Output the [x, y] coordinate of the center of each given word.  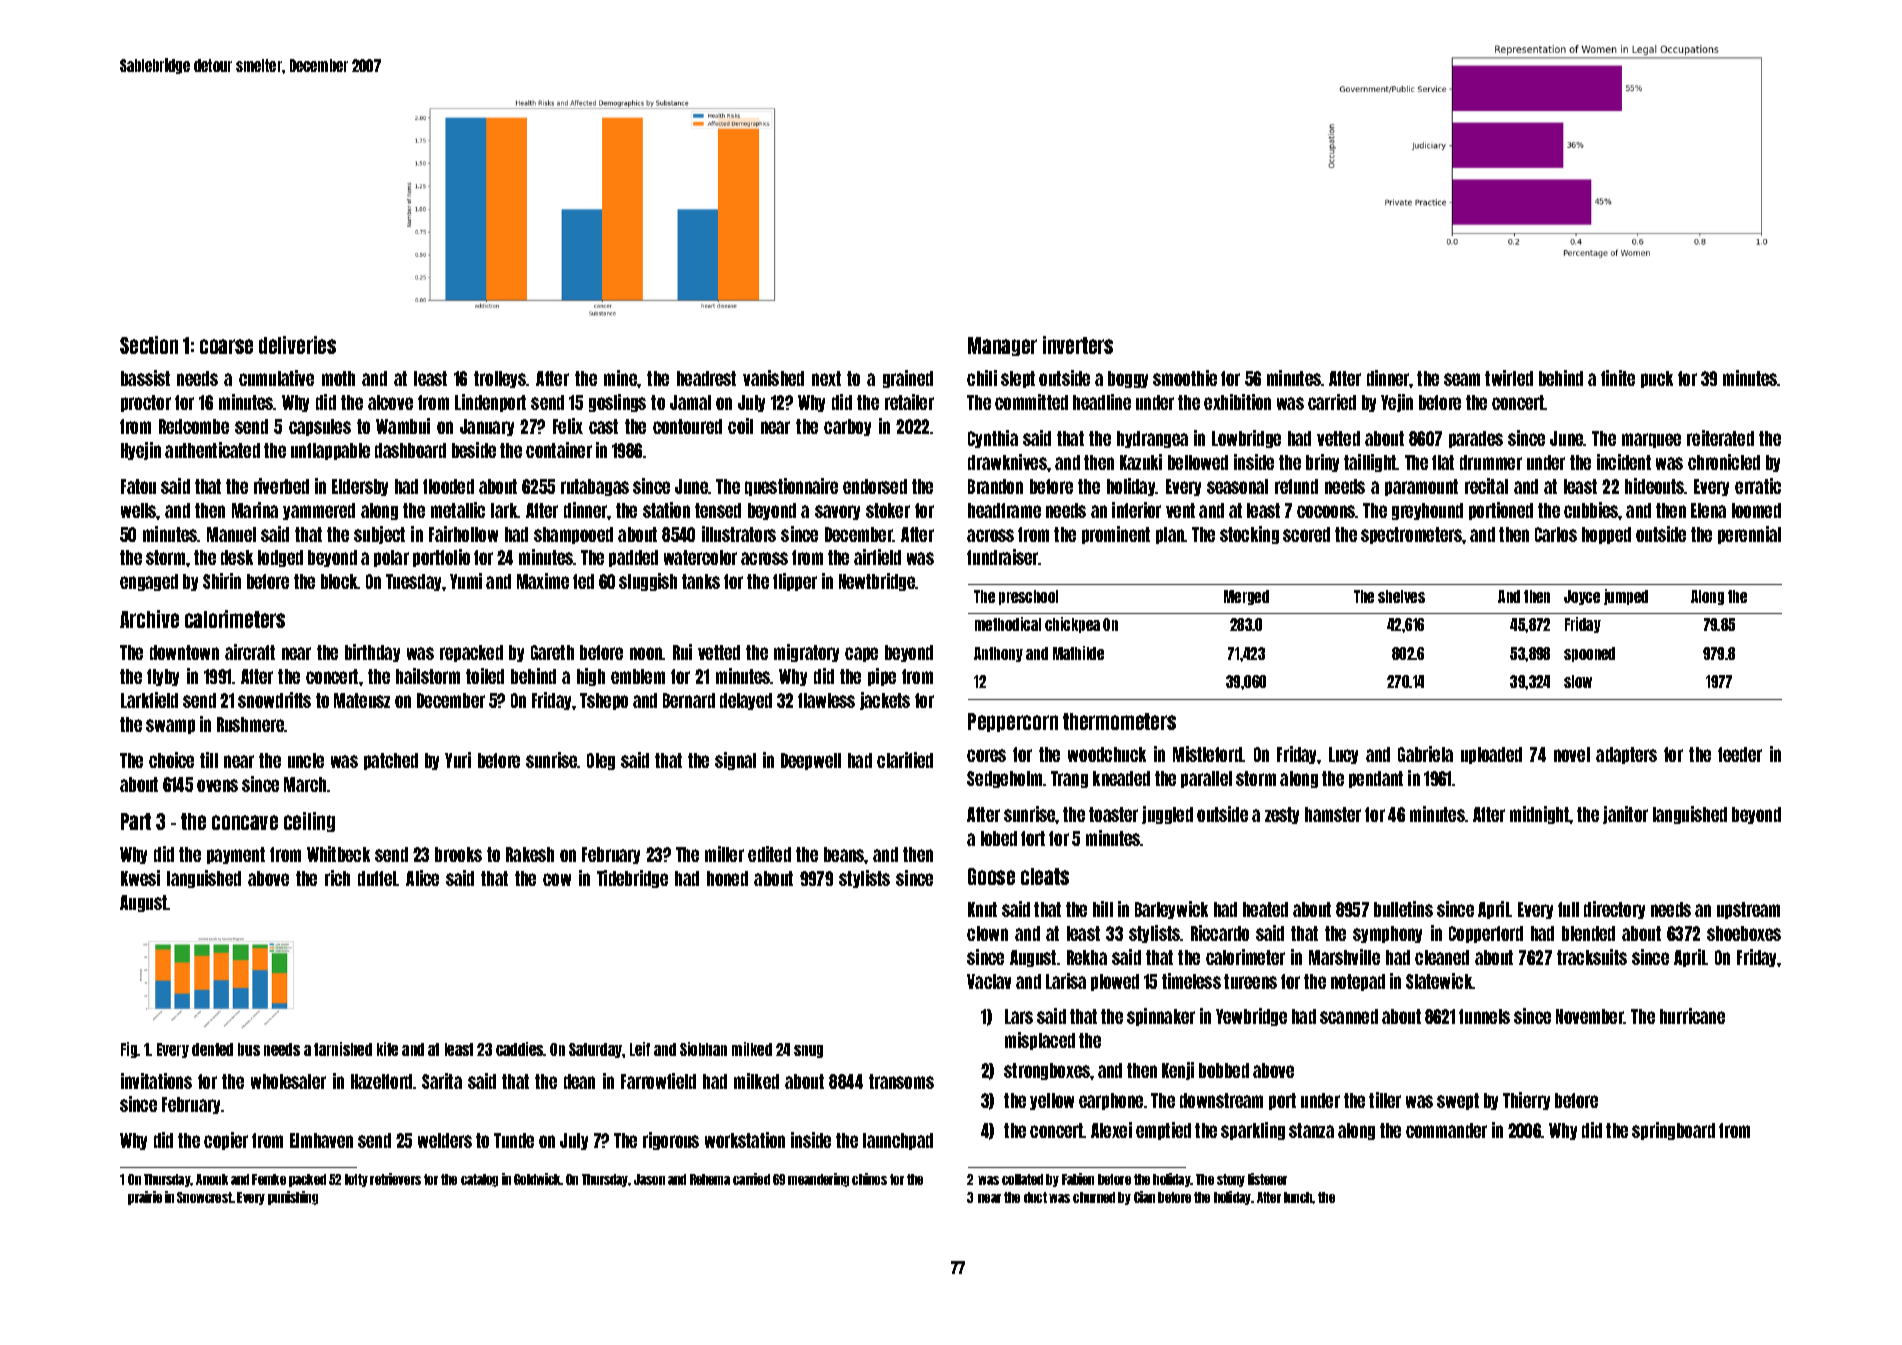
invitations [156, 1081]
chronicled [1724, 462]
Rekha [1087, 957]
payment [236, 855]
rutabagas [595, 487]
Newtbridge [877, 582]
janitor [1625, 815]
